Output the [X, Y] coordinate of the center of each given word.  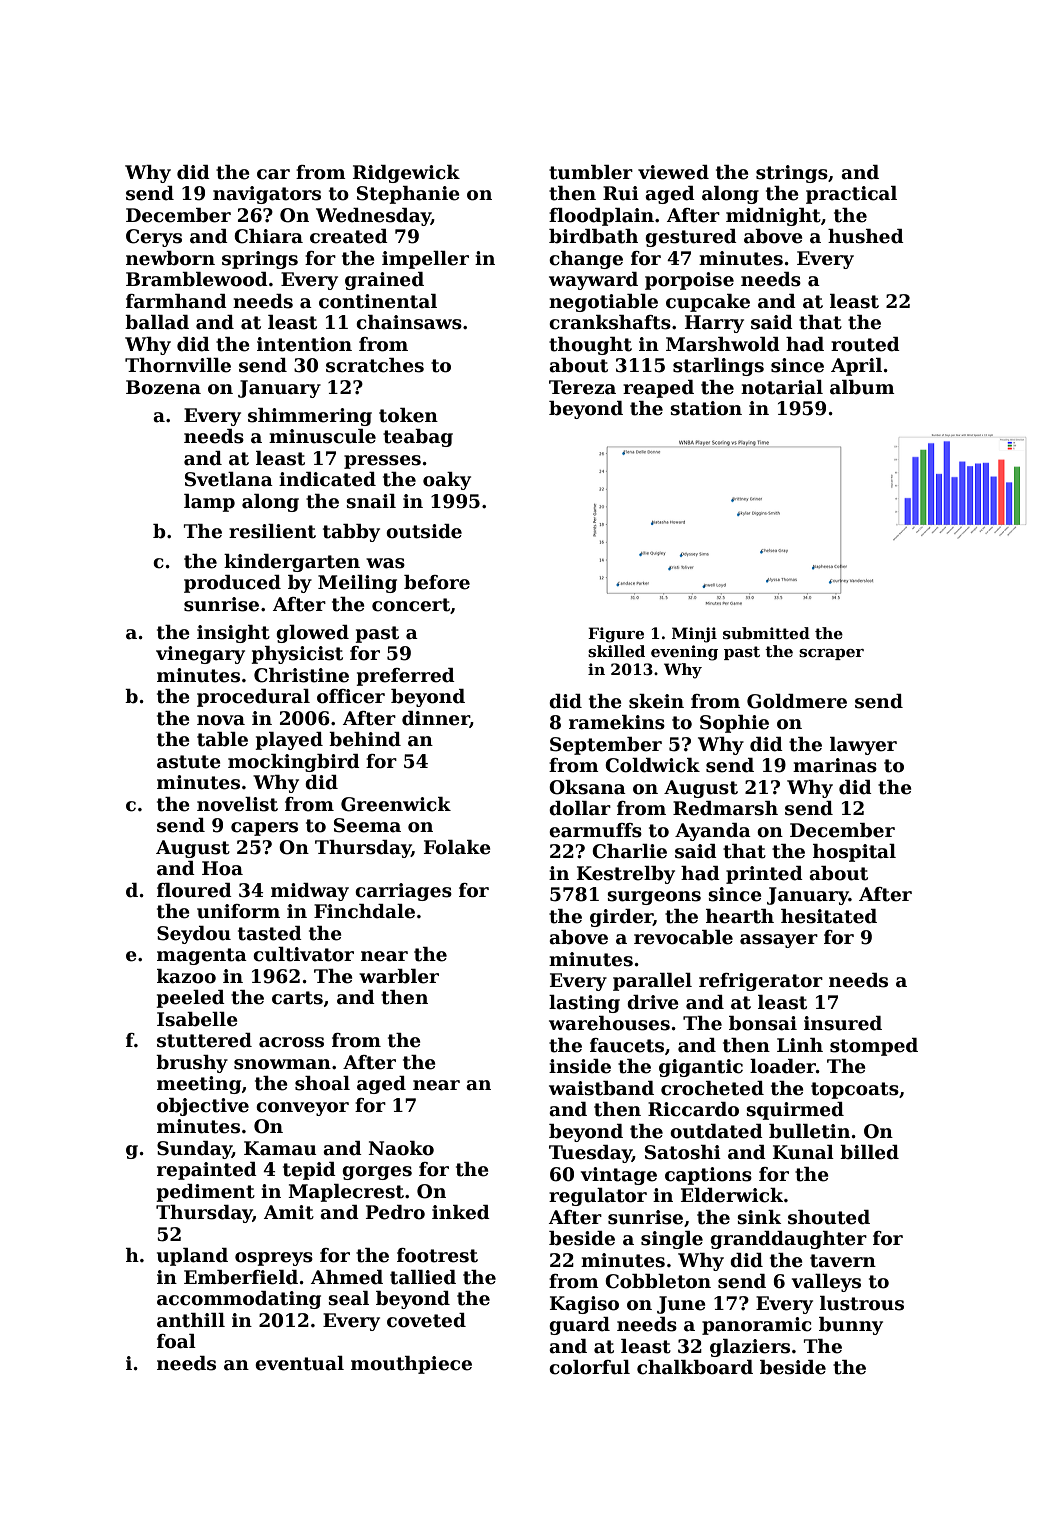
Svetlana [229, 479]
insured [843, 1023]
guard [579, 1326]
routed [865, 344]
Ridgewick [406, 174]
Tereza [582, 387]
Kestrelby [626, 875]
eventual [299, 1363]
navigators [267, 195]
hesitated [829, 916]
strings [792, 174]
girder [621, 918]
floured [194, 890]
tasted [270, 933]
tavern [843, 1261]
